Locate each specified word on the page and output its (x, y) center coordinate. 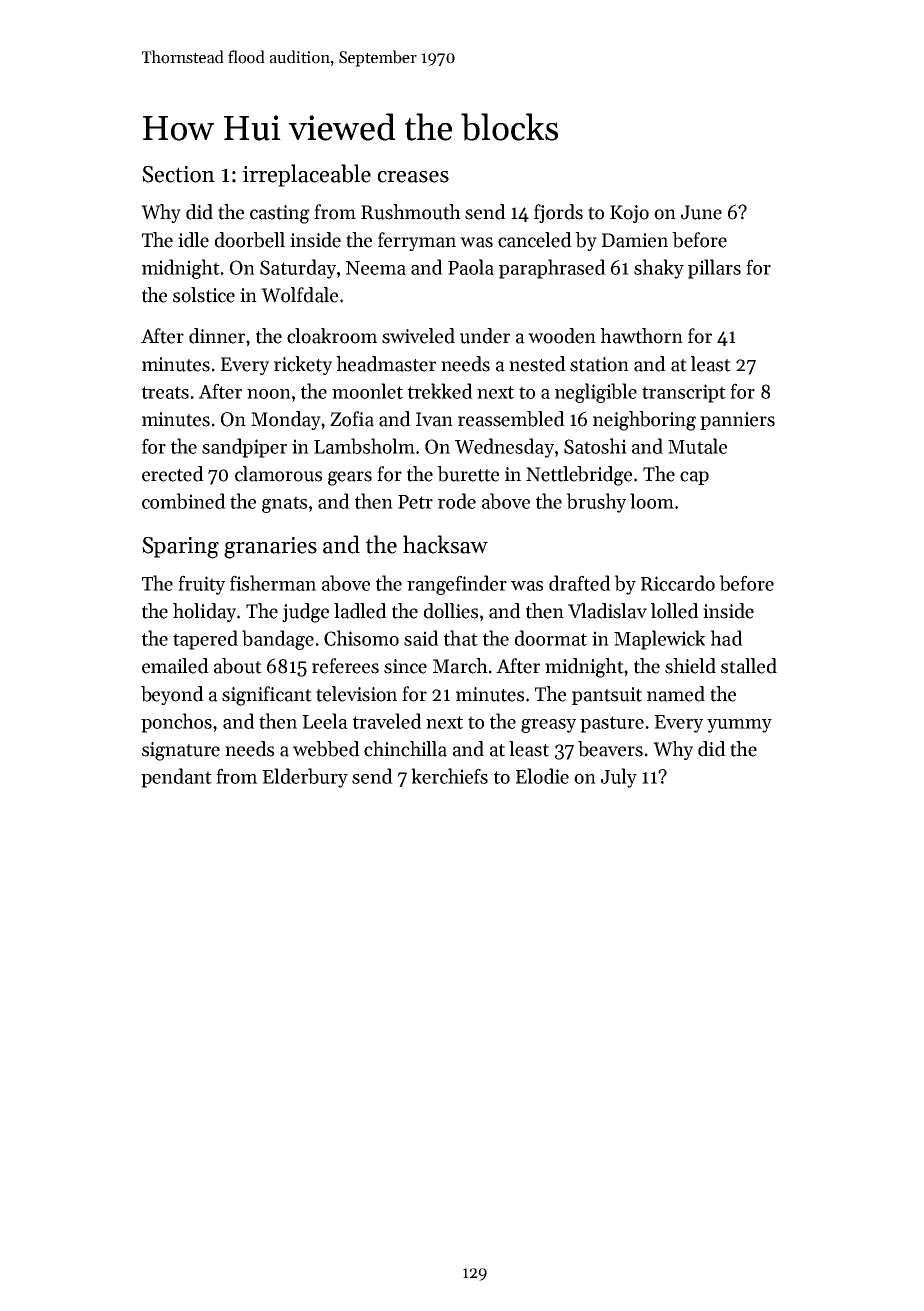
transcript (684, 393)
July (619, 778)
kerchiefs (449, 776)
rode (457, 501)
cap (694, 478)
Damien (635, 240)
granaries (270, 548)
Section (178, 174)
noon (269, 394)
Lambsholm (364, 446)
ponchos (176, 723)
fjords (558, 213)
